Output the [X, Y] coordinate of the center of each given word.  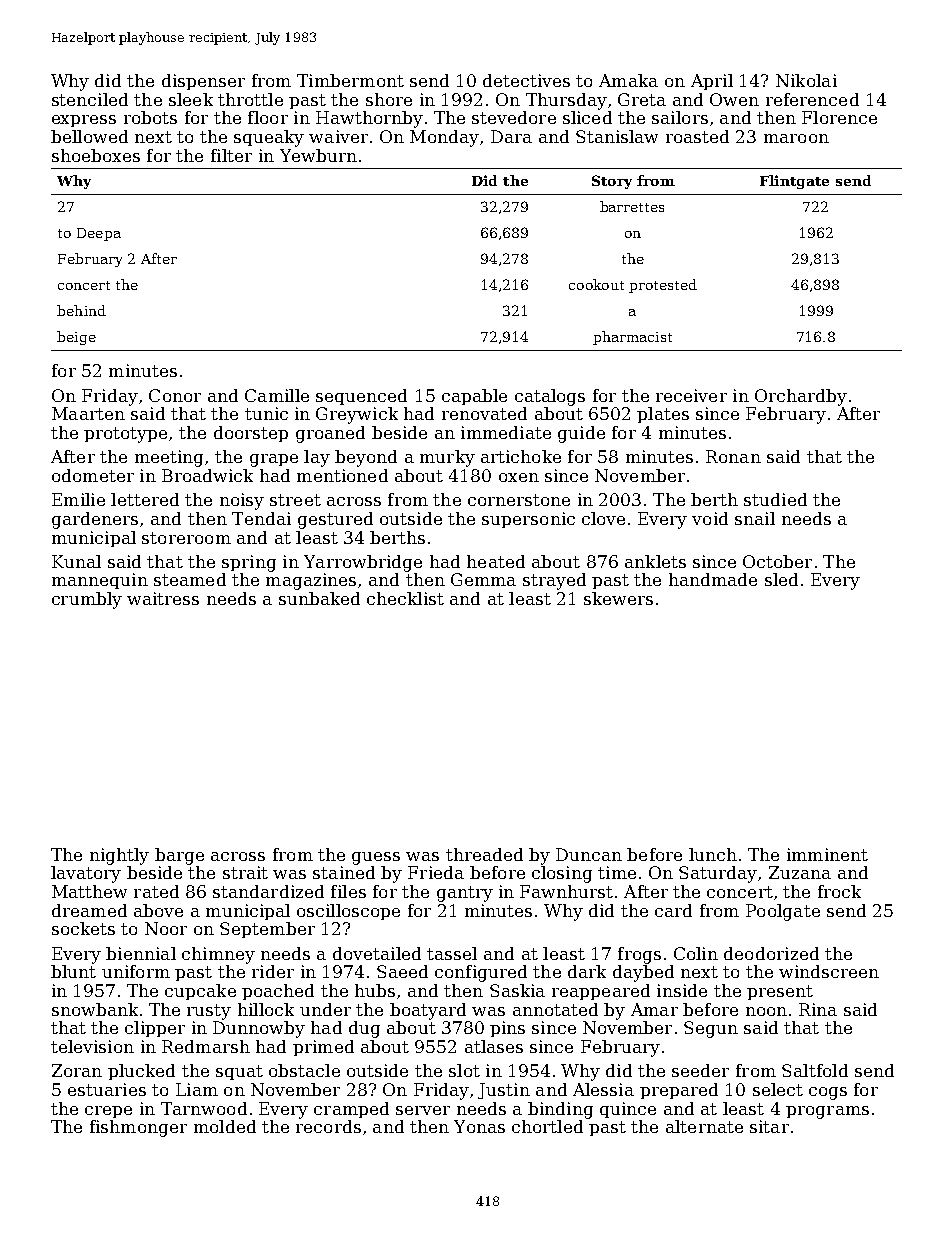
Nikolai [806, 80]
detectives [526, 80]
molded [225, 1126]
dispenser [203, 82]
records [328, 1126]
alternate [704, 1126]
